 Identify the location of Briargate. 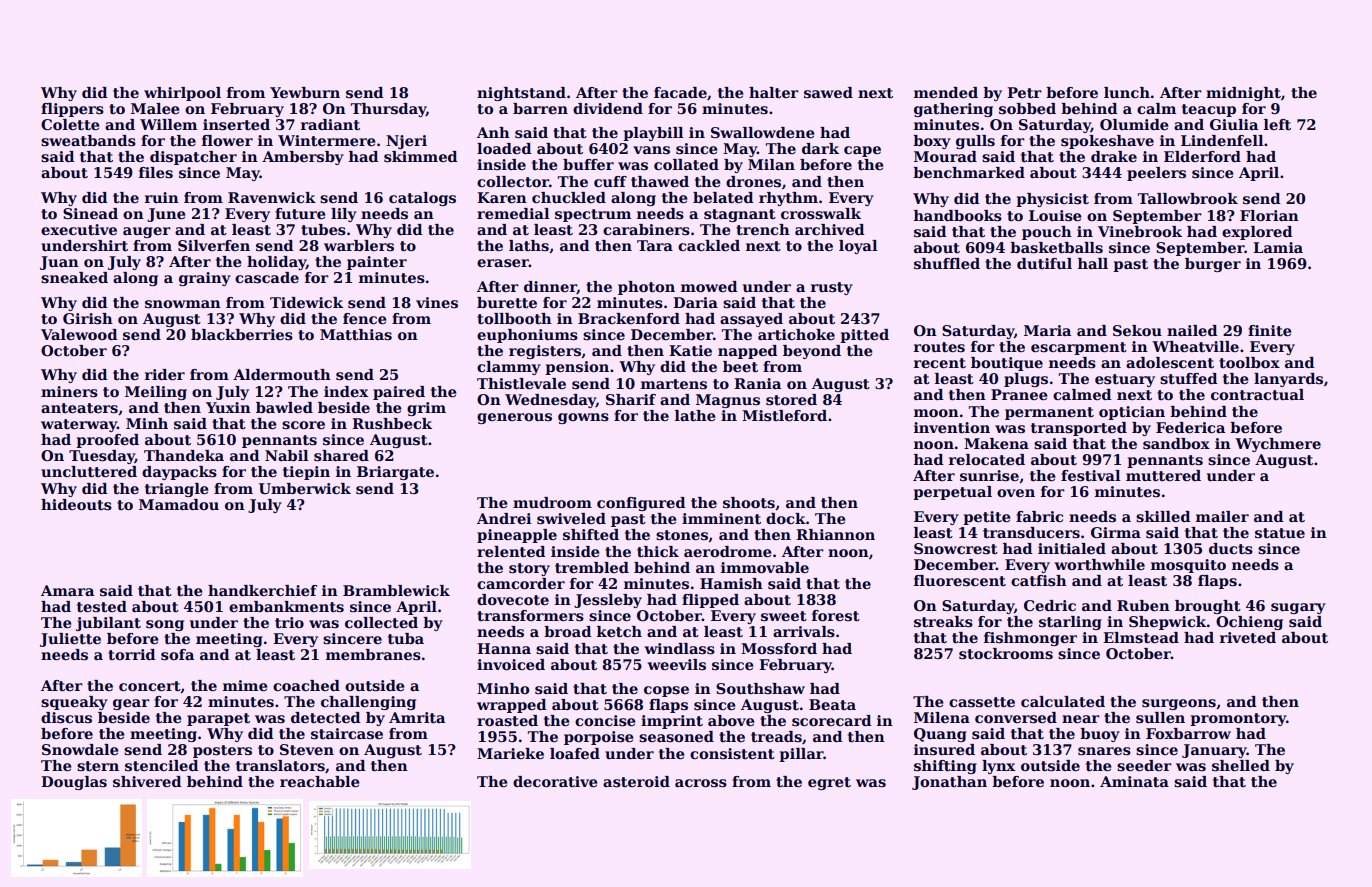
(395, 473).
